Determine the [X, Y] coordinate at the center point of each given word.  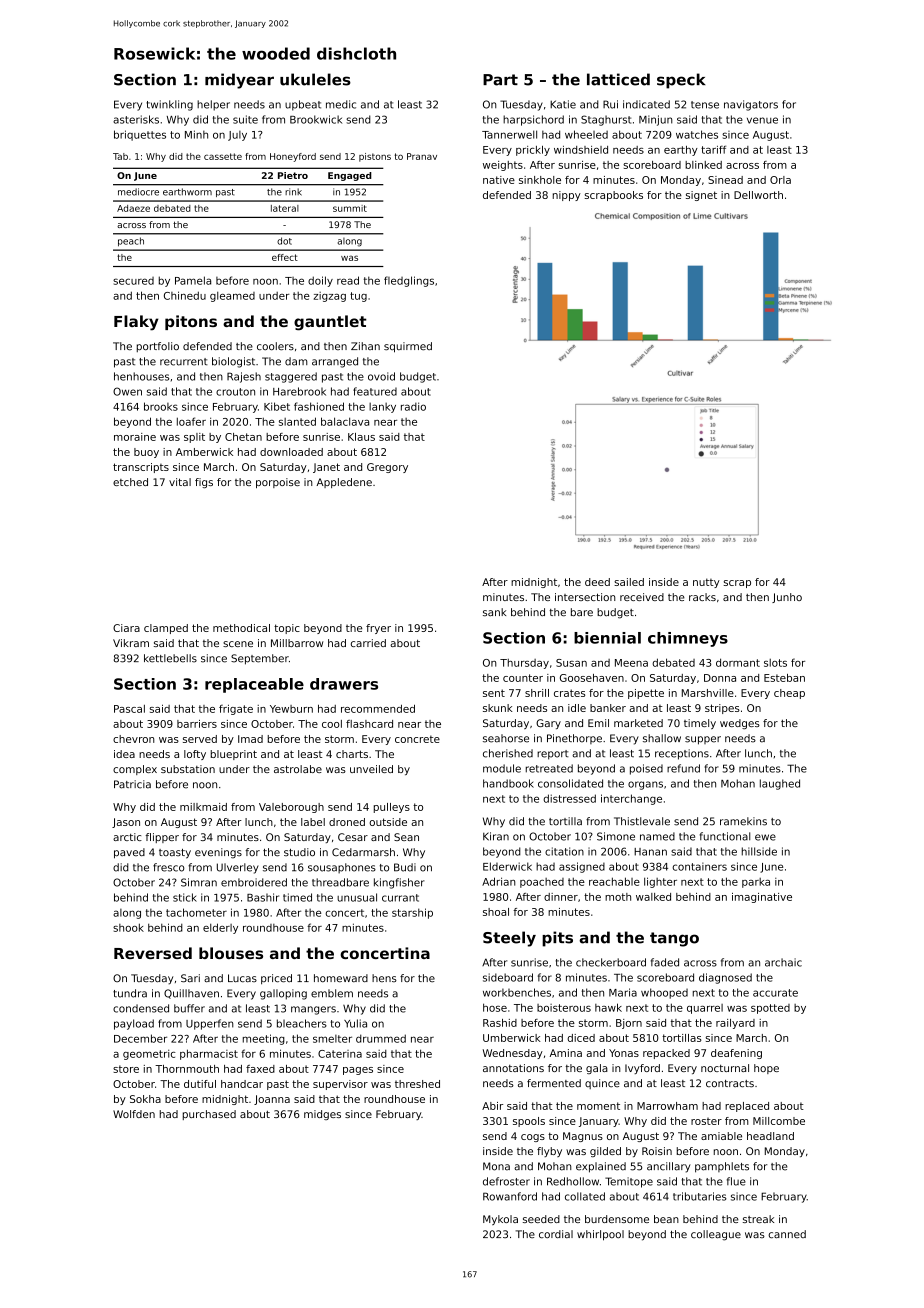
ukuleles [315, 79]
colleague [716, 1235]
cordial [556, 1234]
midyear [239, 81]
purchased [209, 1115]
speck [681, 81]
